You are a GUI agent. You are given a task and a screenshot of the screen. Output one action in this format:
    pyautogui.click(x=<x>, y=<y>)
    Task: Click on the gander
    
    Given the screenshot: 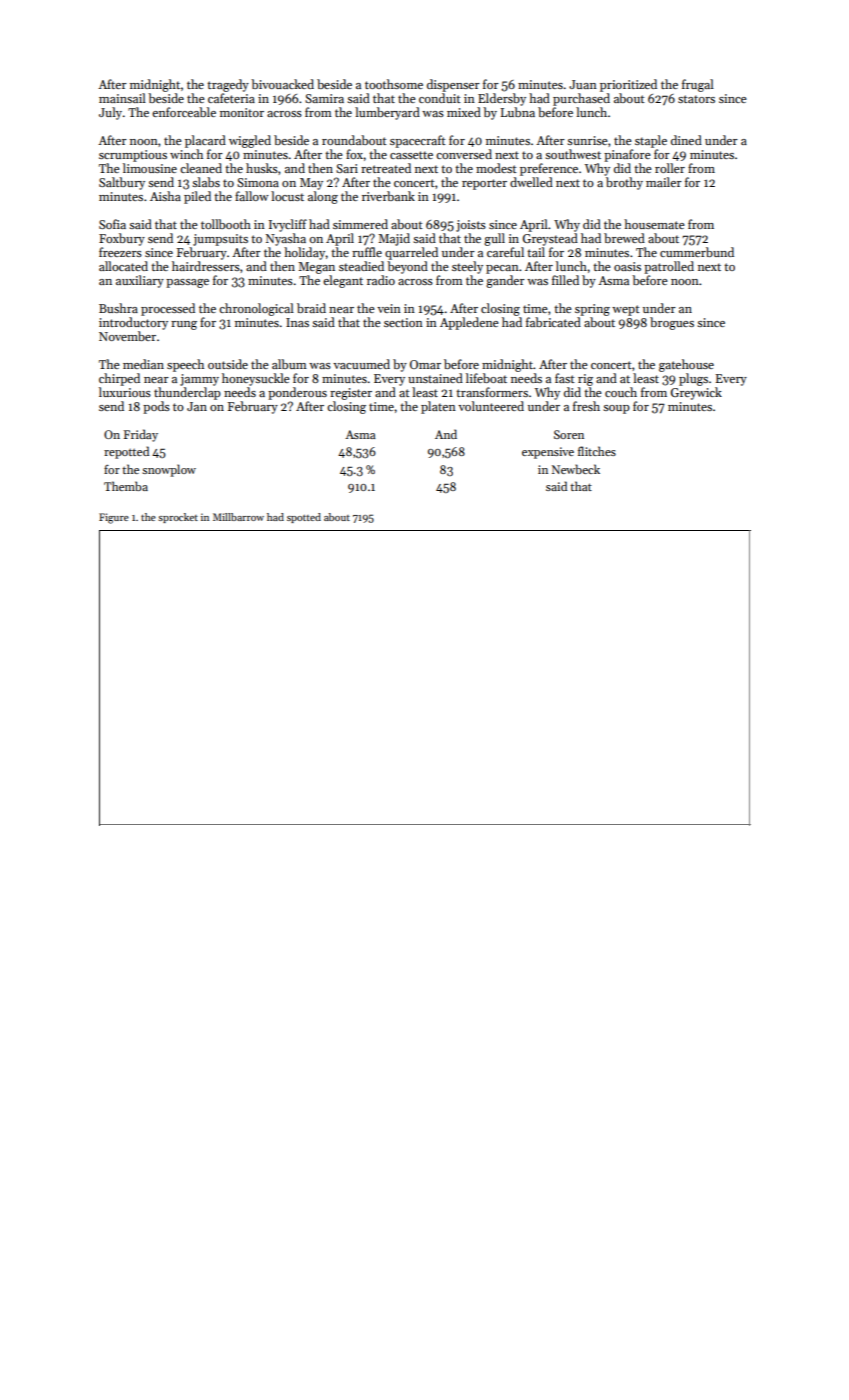 What is the action you would take?
    pyautogui.click(x=505, y=281)
